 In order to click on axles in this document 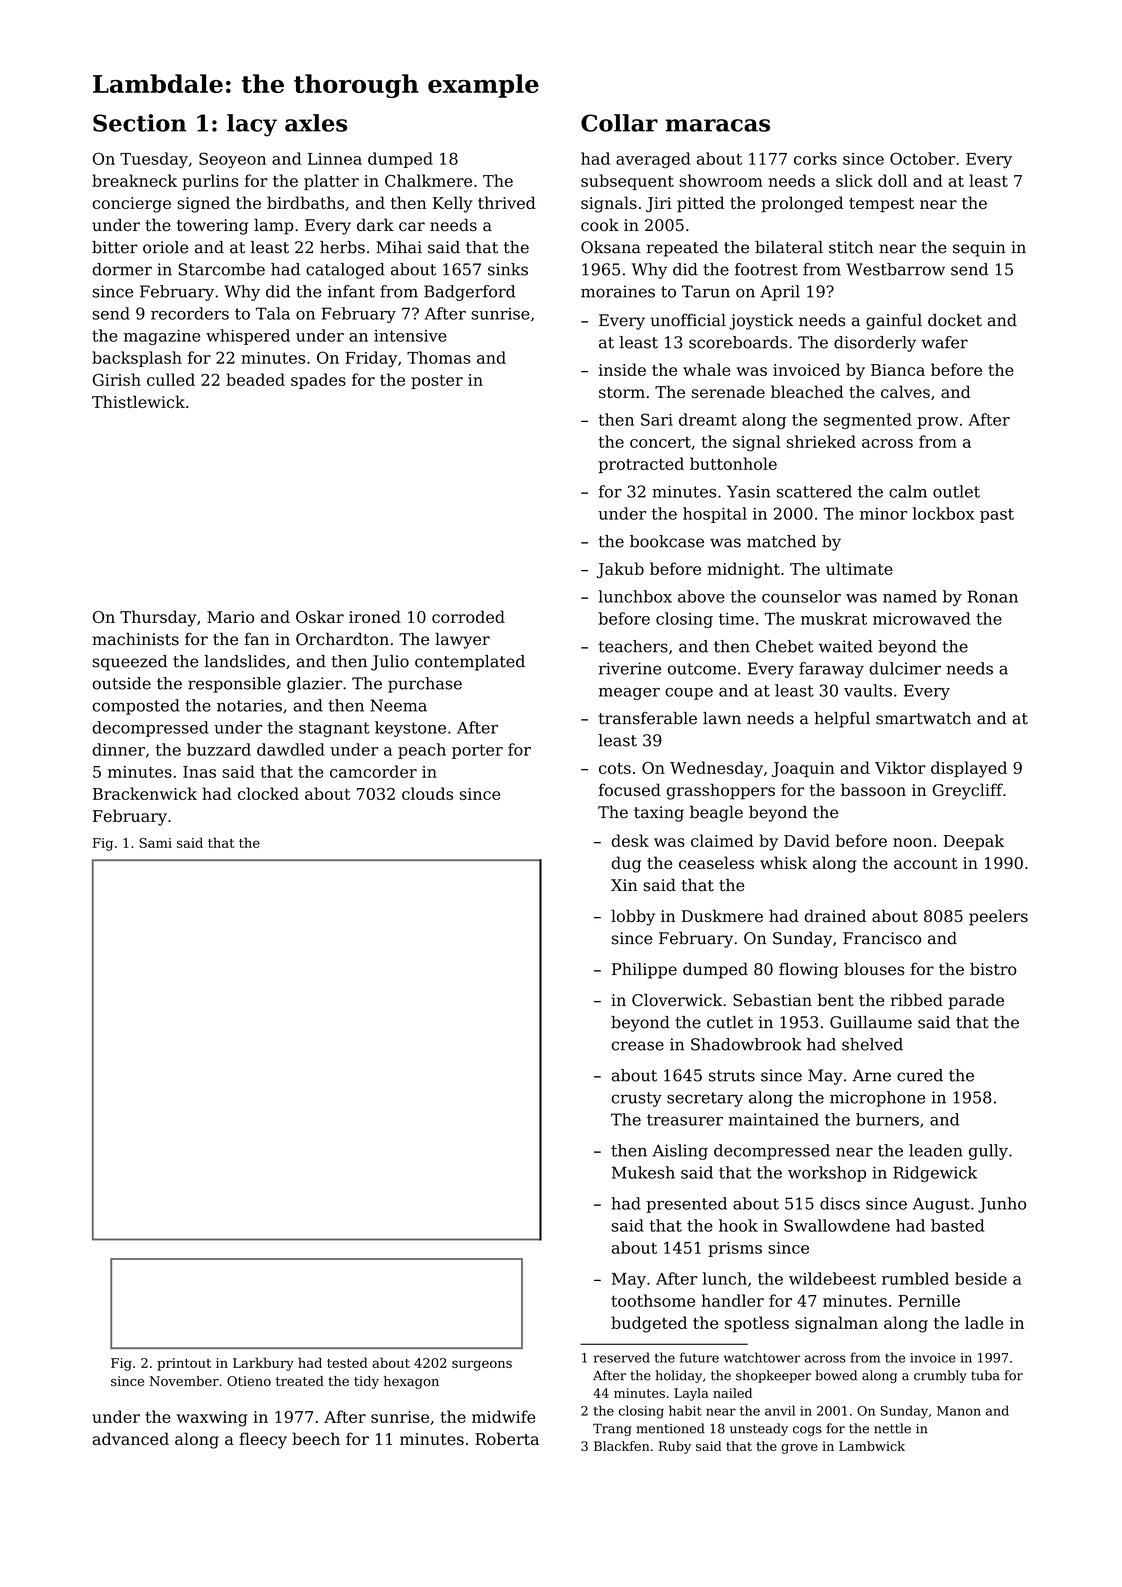, I will do `click(316, 123)`.
